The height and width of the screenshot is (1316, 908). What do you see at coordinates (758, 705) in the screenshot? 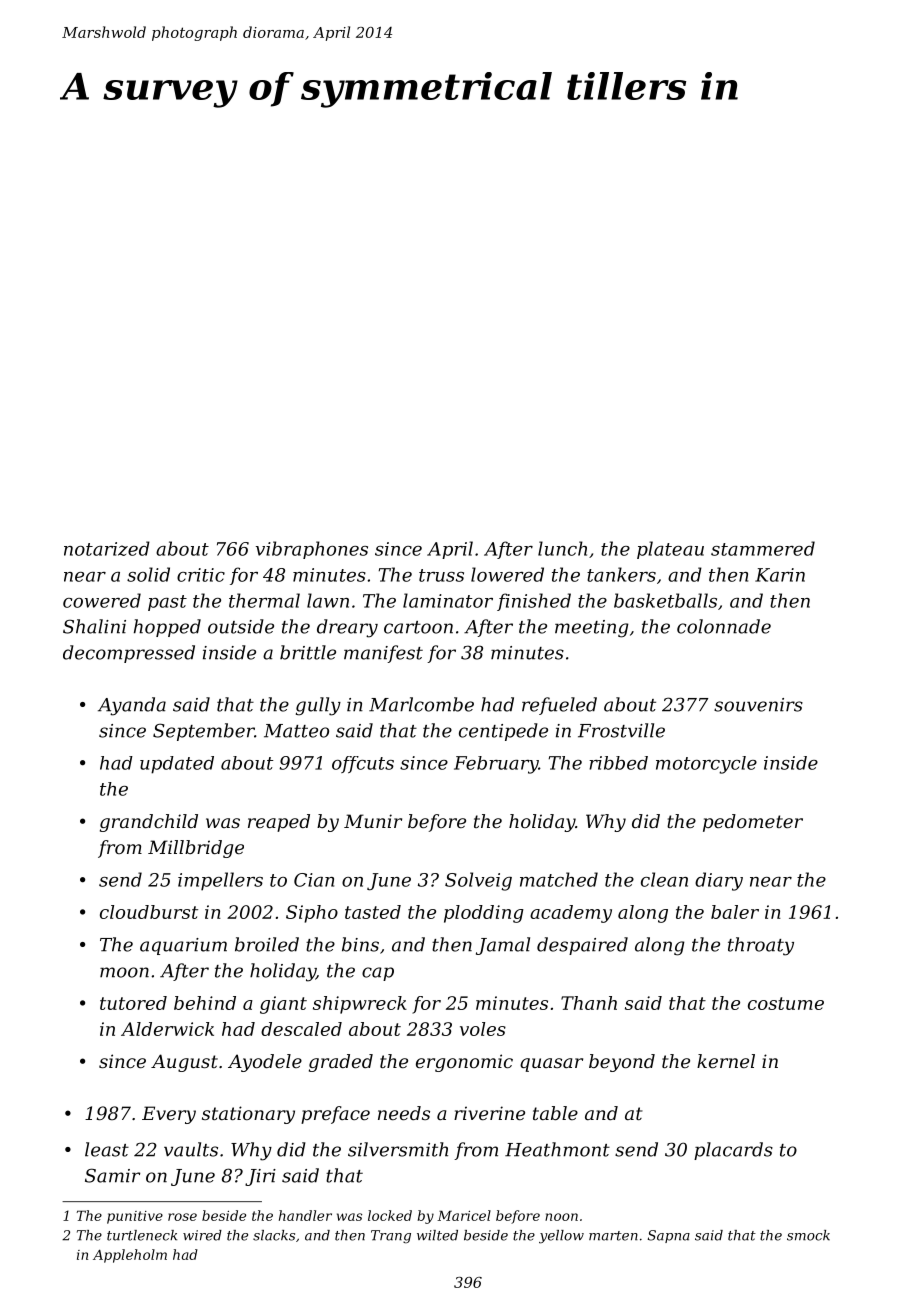
I see `souvenirs` at bounding box center [758, 705].
